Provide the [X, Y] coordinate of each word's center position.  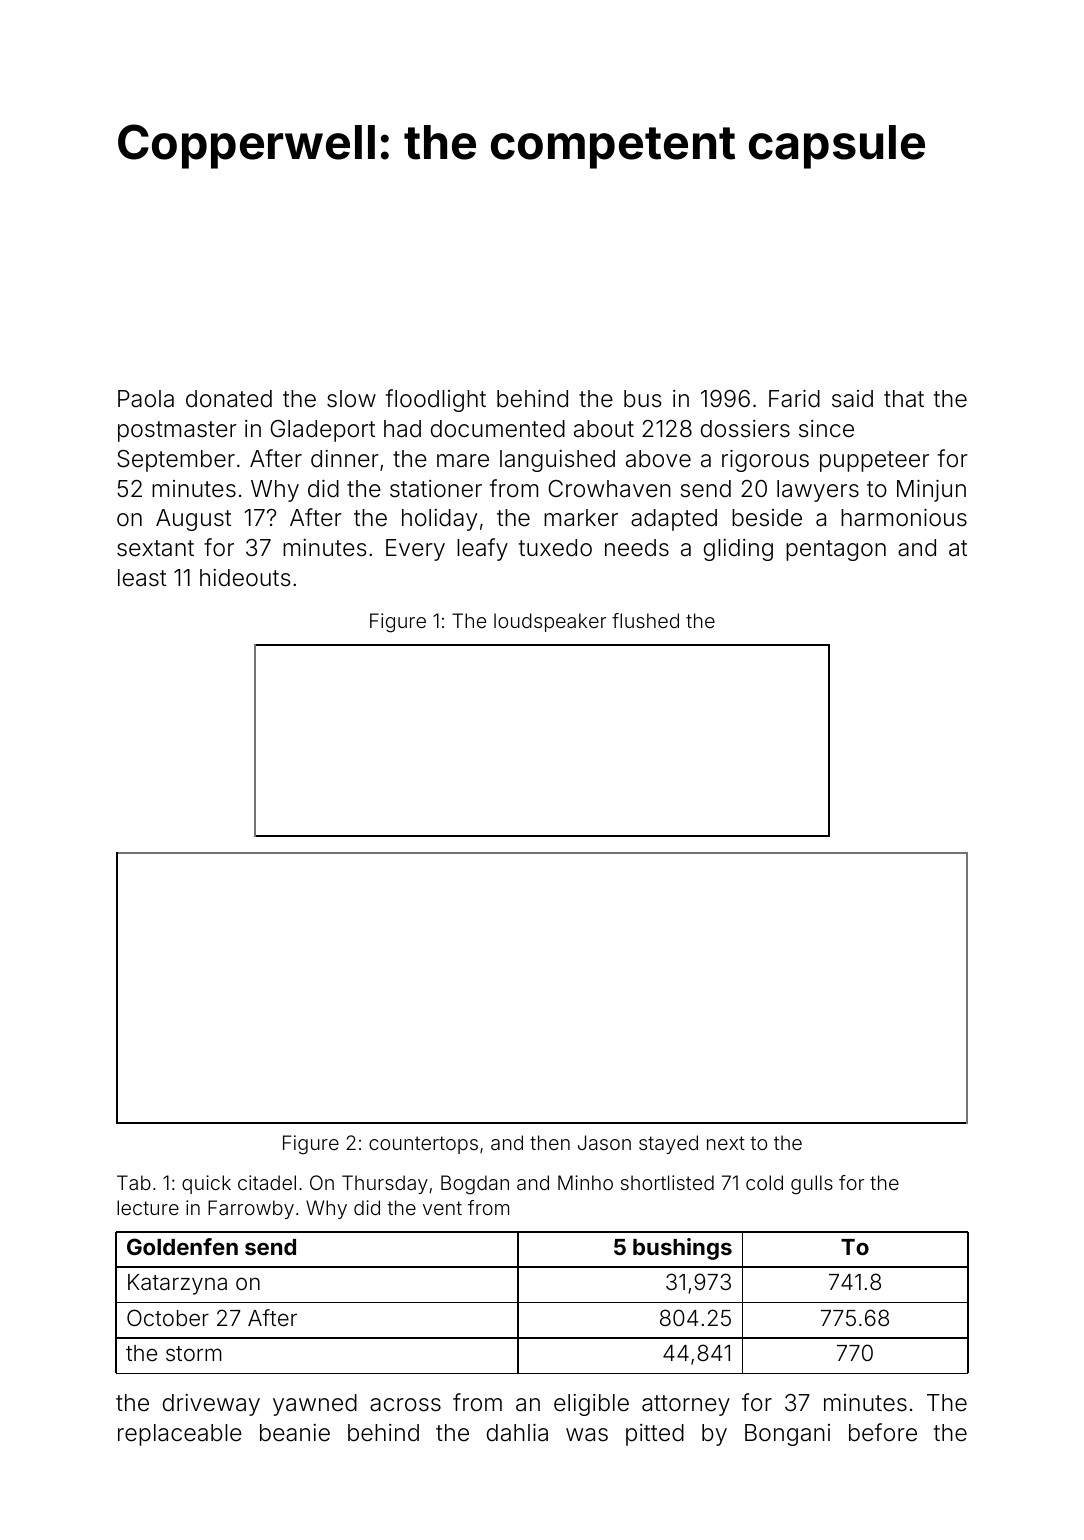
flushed [645, 620]
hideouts [245, 578]
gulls [812, 1185]
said [852, 399]
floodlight [436, 400]
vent [442, 1208]
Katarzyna [177, 1284]
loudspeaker [550, 622]
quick [206, 1184]
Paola [146, 399]
